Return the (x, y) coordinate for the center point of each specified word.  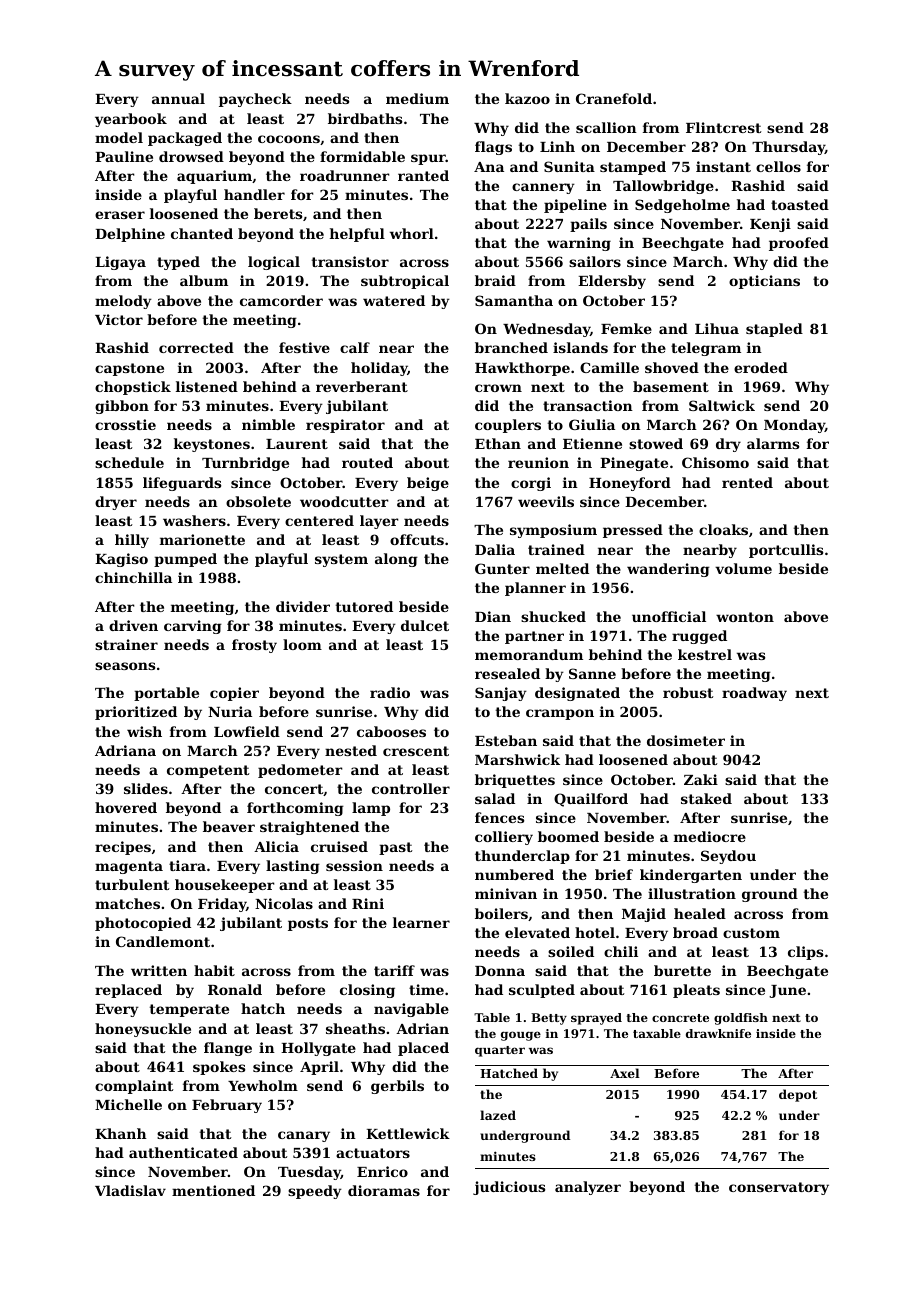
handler (254, 194)
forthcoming (295, 809)
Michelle (128, 1104)
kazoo (527, 98)
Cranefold (614, 98)
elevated (537, 932)
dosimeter (686, 740)
